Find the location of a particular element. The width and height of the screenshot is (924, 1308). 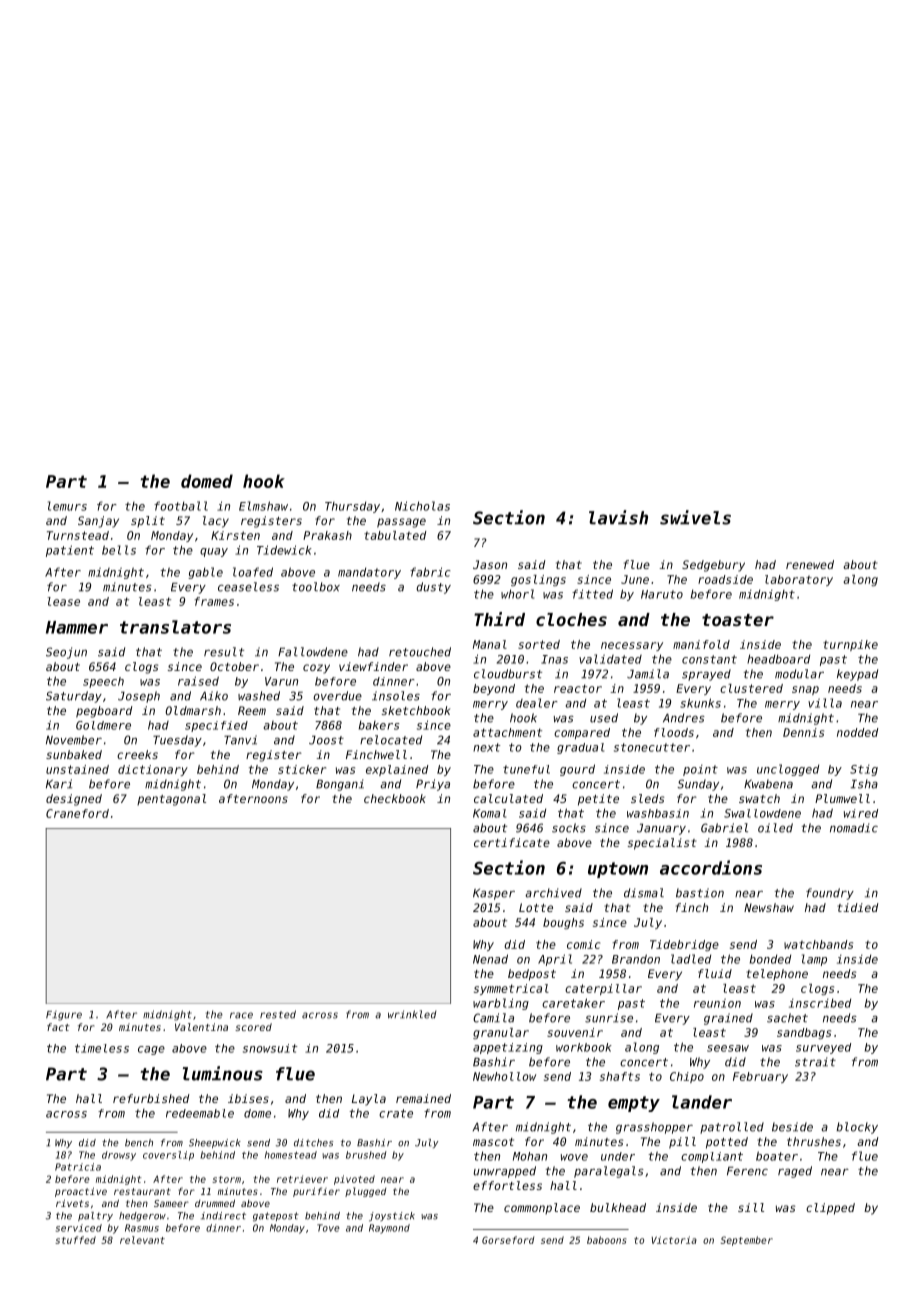

patrolled is located at coordinates (732, 1128).
